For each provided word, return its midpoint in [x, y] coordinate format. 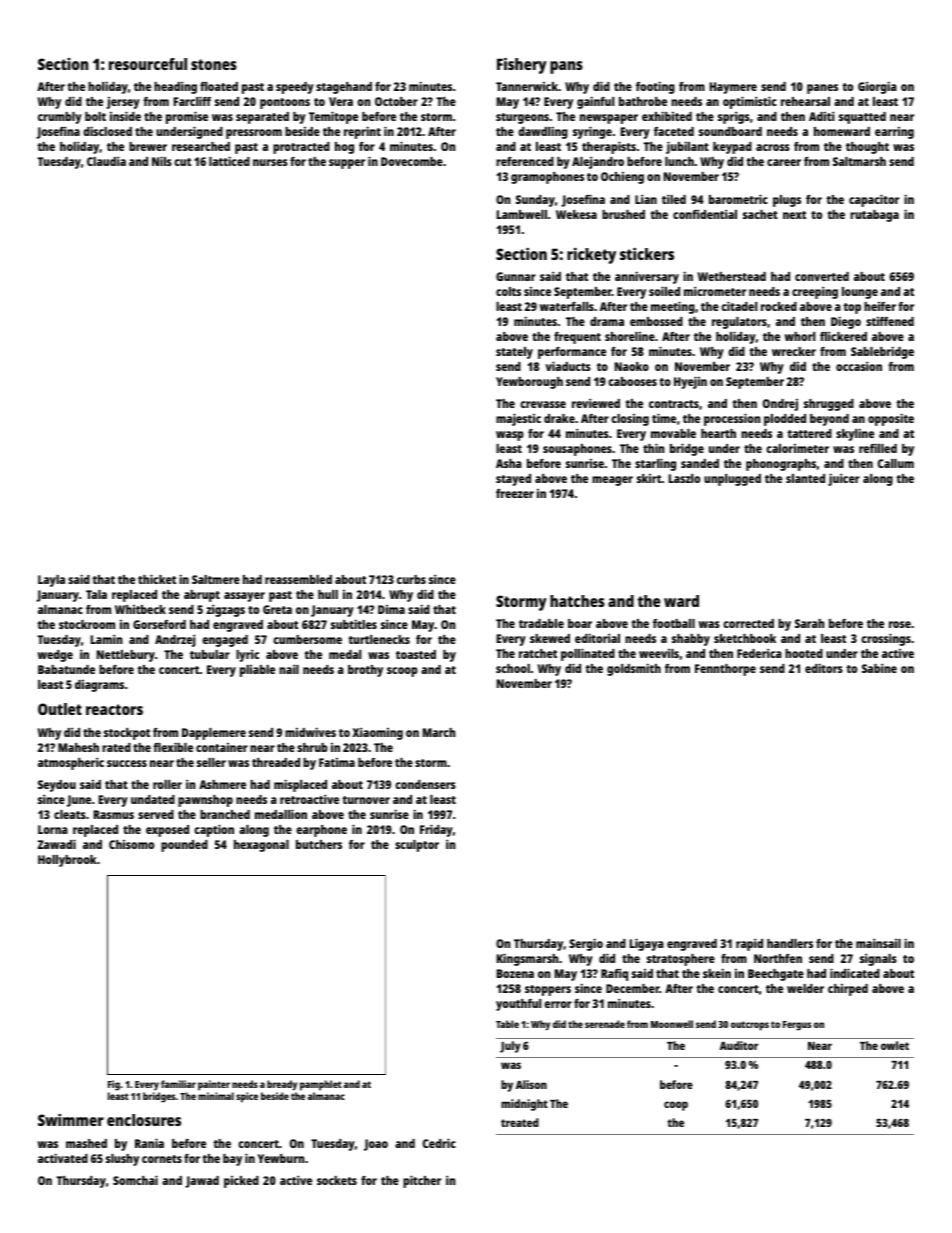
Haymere [733, 88]
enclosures [144, 1120]
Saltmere [216, 579]
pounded [184, 846]
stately [514, 353]
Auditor [739, 1045]
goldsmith [634, 669]
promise [187, 117]
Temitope [333, 117]
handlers [790, 943]
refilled [878, 448]
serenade [605, 1024]
